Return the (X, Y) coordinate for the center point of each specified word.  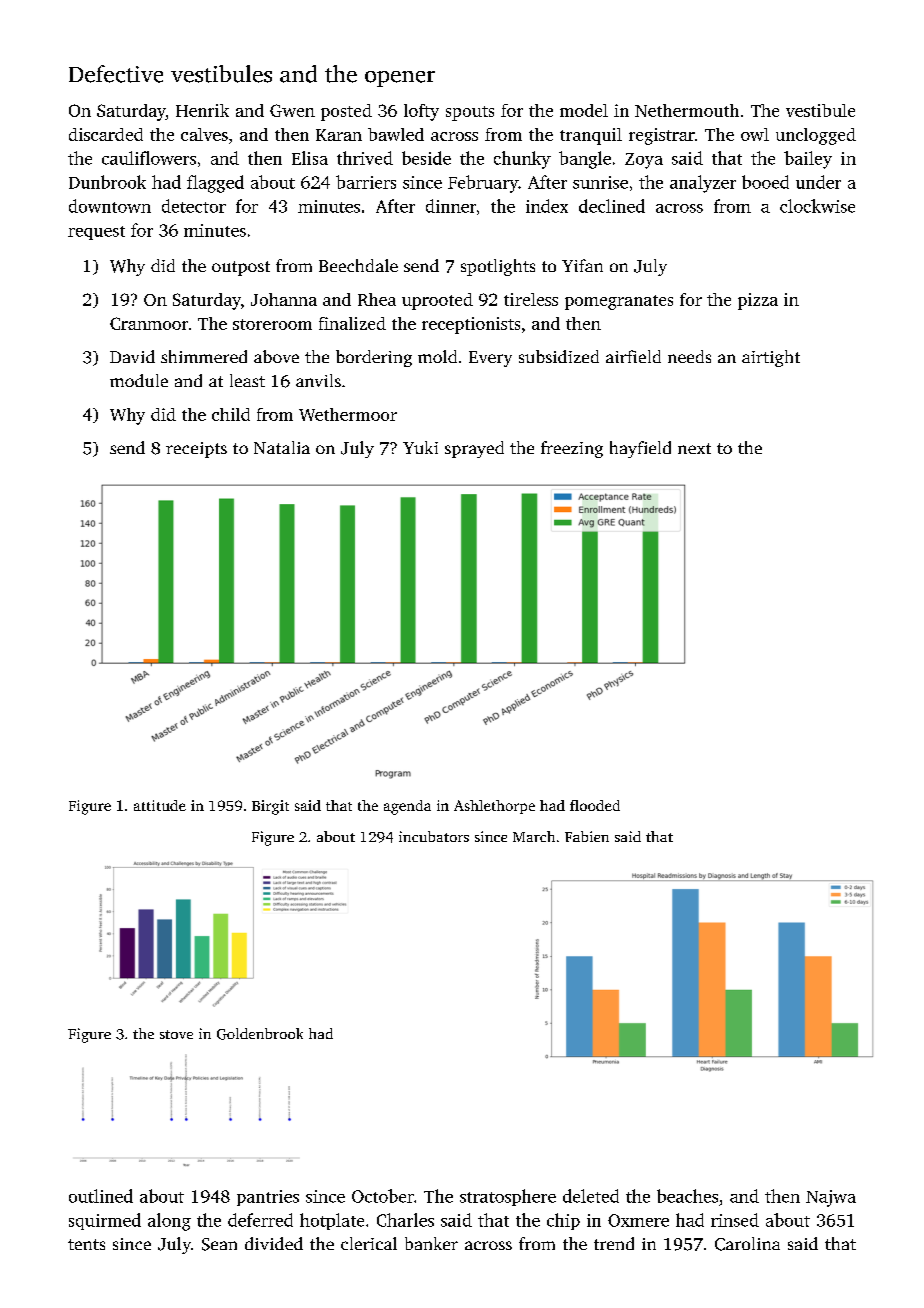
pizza (758, 301)
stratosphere (508, 1197)
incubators (434, 836)
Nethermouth (687, 110)
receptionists (471, 325)
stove (176, 1034)
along (169, 1222)
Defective (116, 74)
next (694, 448)
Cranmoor (149, 323)
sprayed (474, 449)
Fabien (587, 836)
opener (400, 79)
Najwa (831, 1198)
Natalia (282, 447)
